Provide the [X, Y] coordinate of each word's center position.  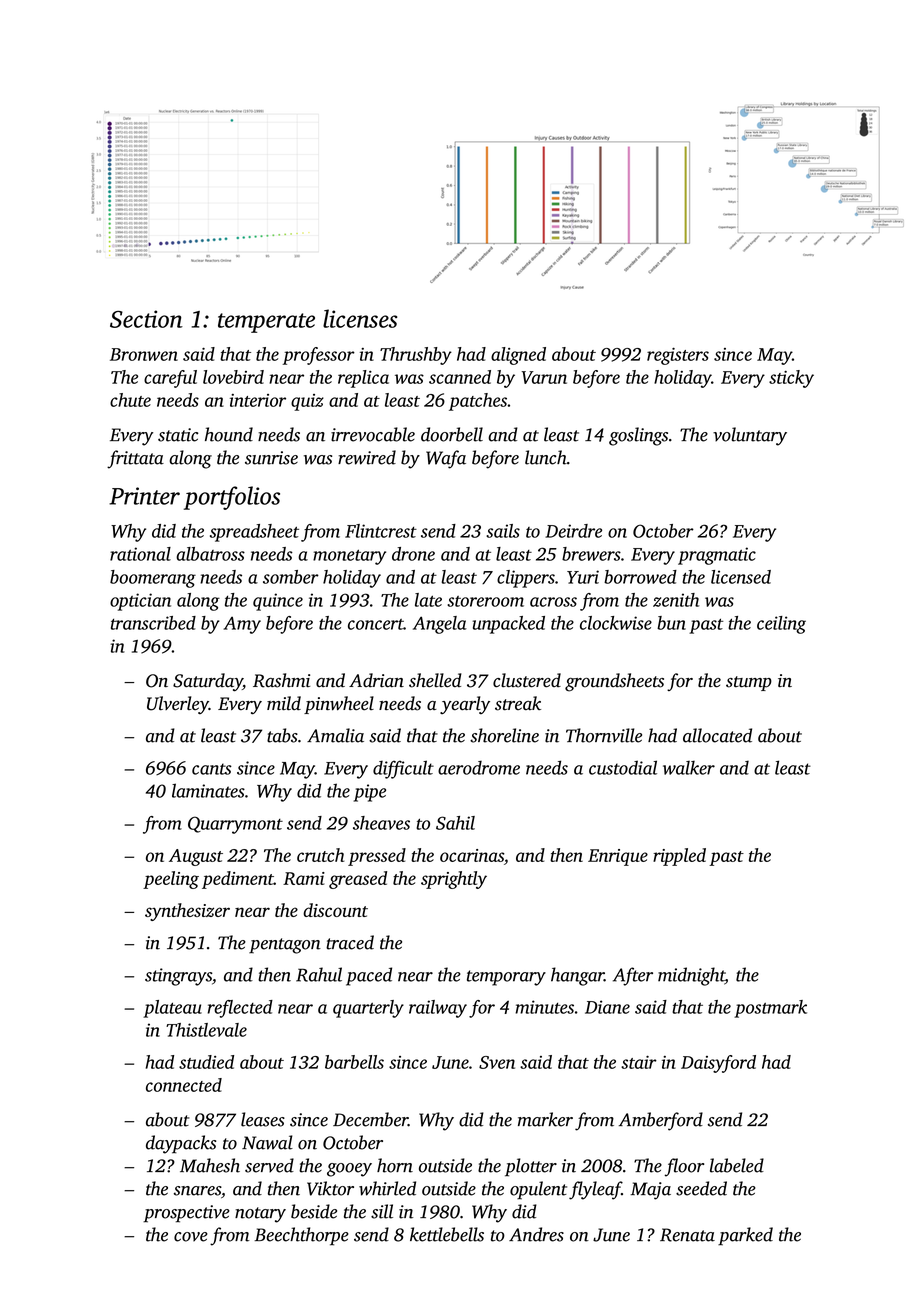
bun [671, 623]
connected [184, 1085]
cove [191, 1237]
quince [278, 602]
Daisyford [718, 1064]
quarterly [368, 1009]
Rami [304, 878]
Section [146, 319]
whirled [387, 1188]
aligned [518, 356]
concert [376, 624]
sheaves [381, 823]
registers [678, 356]
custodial [623, 767]
